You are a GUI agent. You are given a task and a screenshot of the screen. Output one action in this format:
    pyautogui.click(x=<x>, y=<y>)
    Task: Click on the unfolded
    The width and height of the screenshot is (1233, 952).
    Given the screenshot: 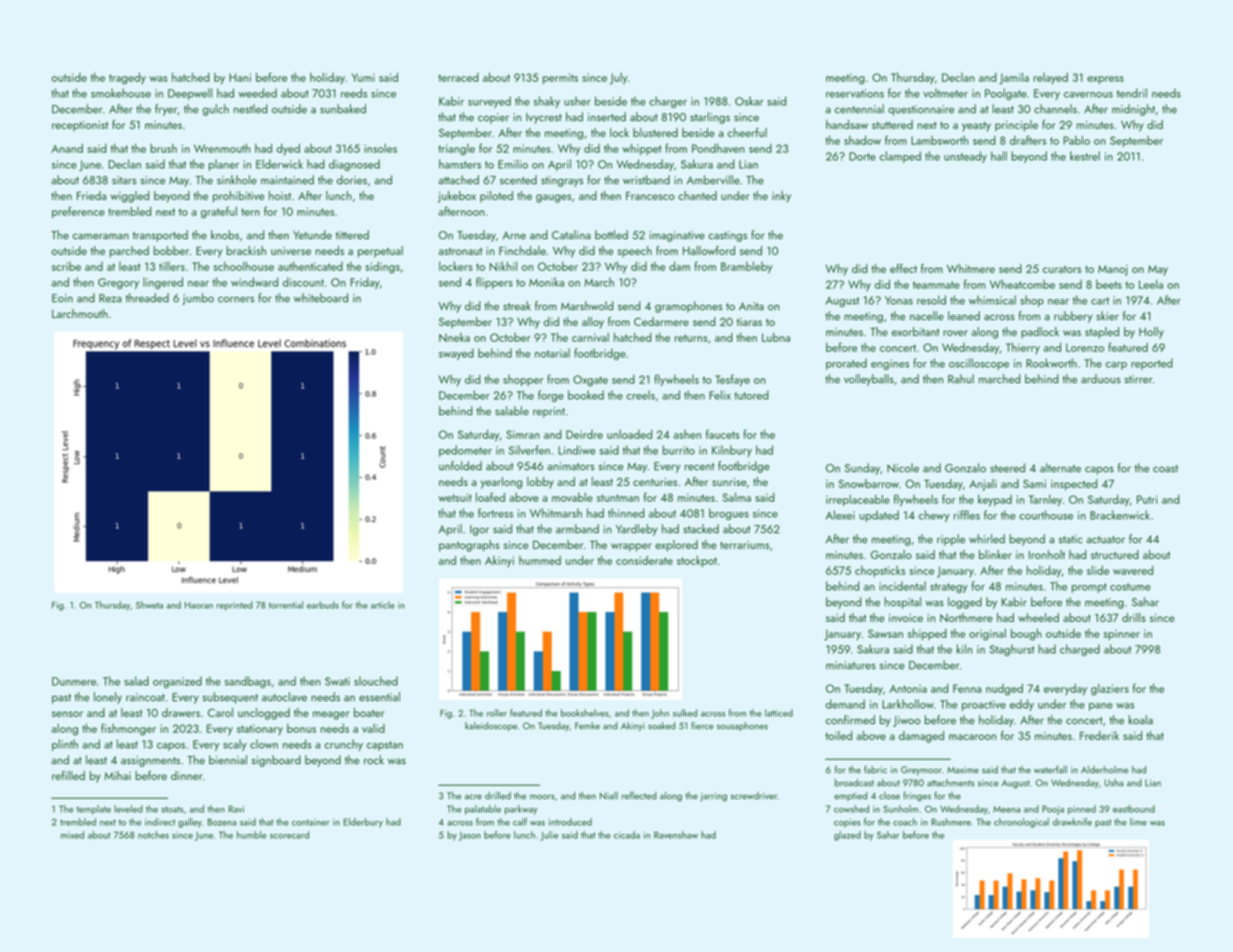 What is the action you would take?
    pyautogui.click(x=460, y=466)
